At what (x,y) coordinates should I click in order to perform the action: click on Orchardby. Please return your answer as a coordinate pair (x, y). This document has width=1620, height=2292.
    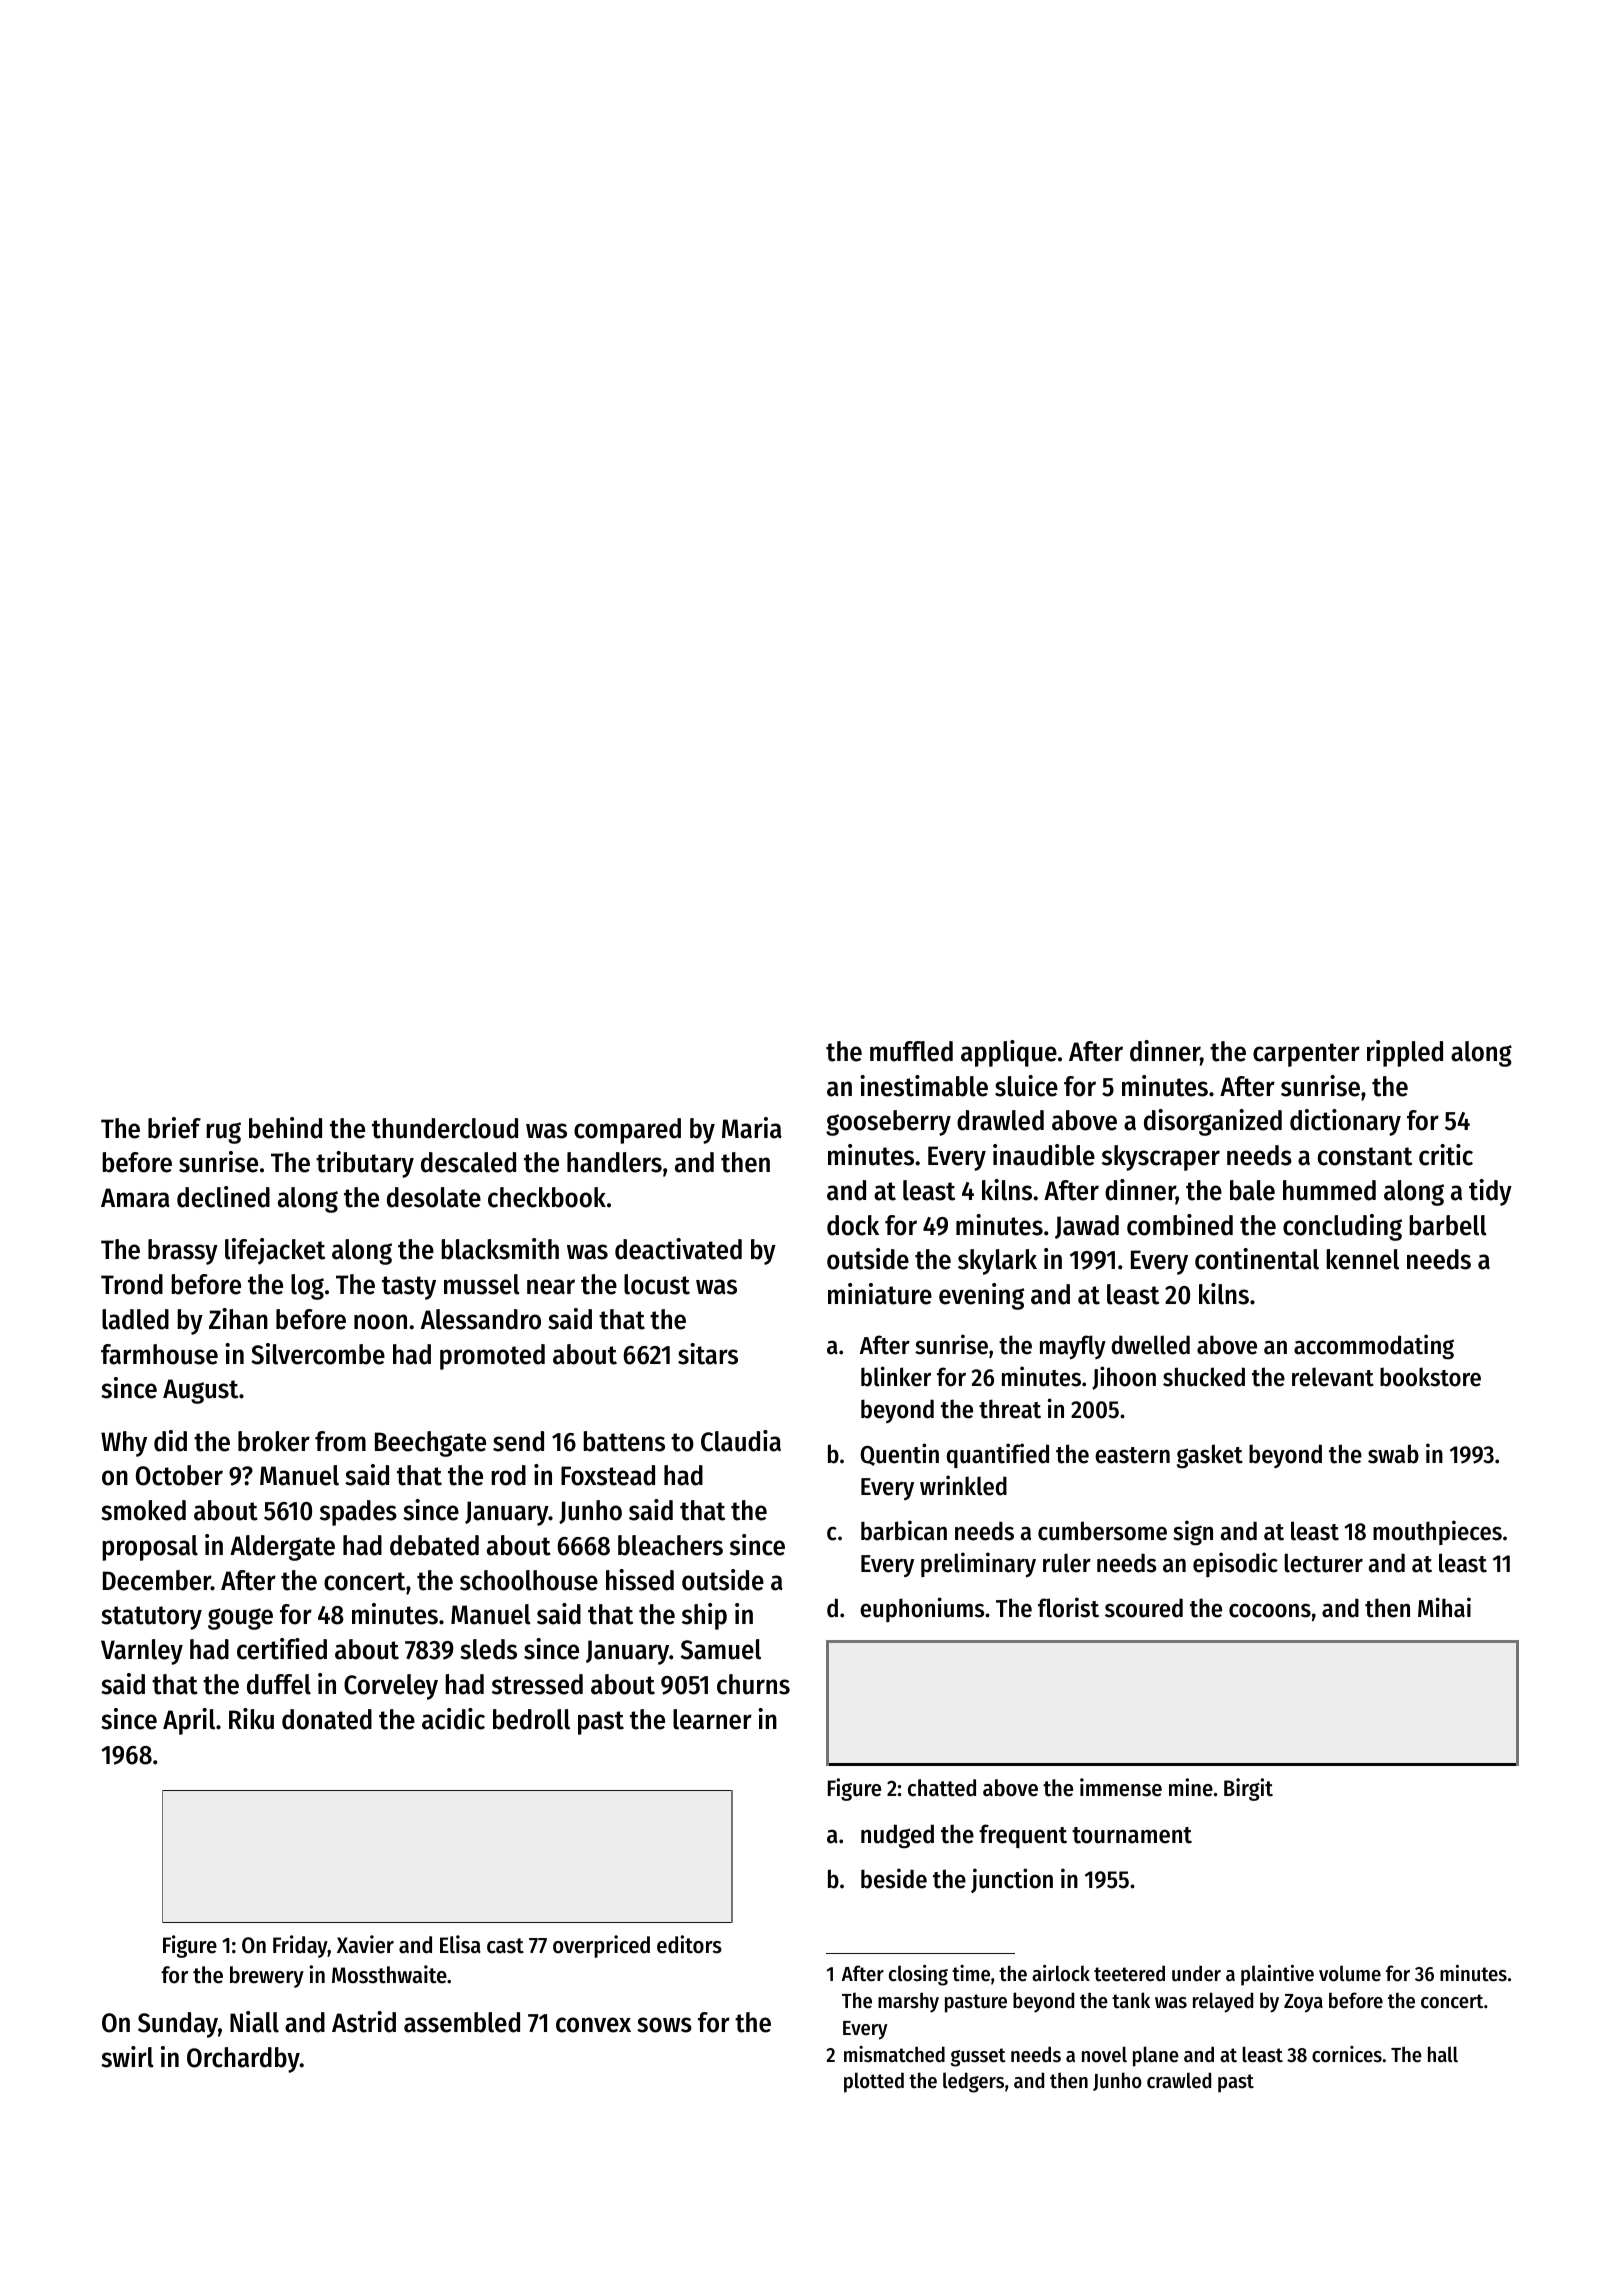
    Looking at the image, I should click on (243, 2060).
